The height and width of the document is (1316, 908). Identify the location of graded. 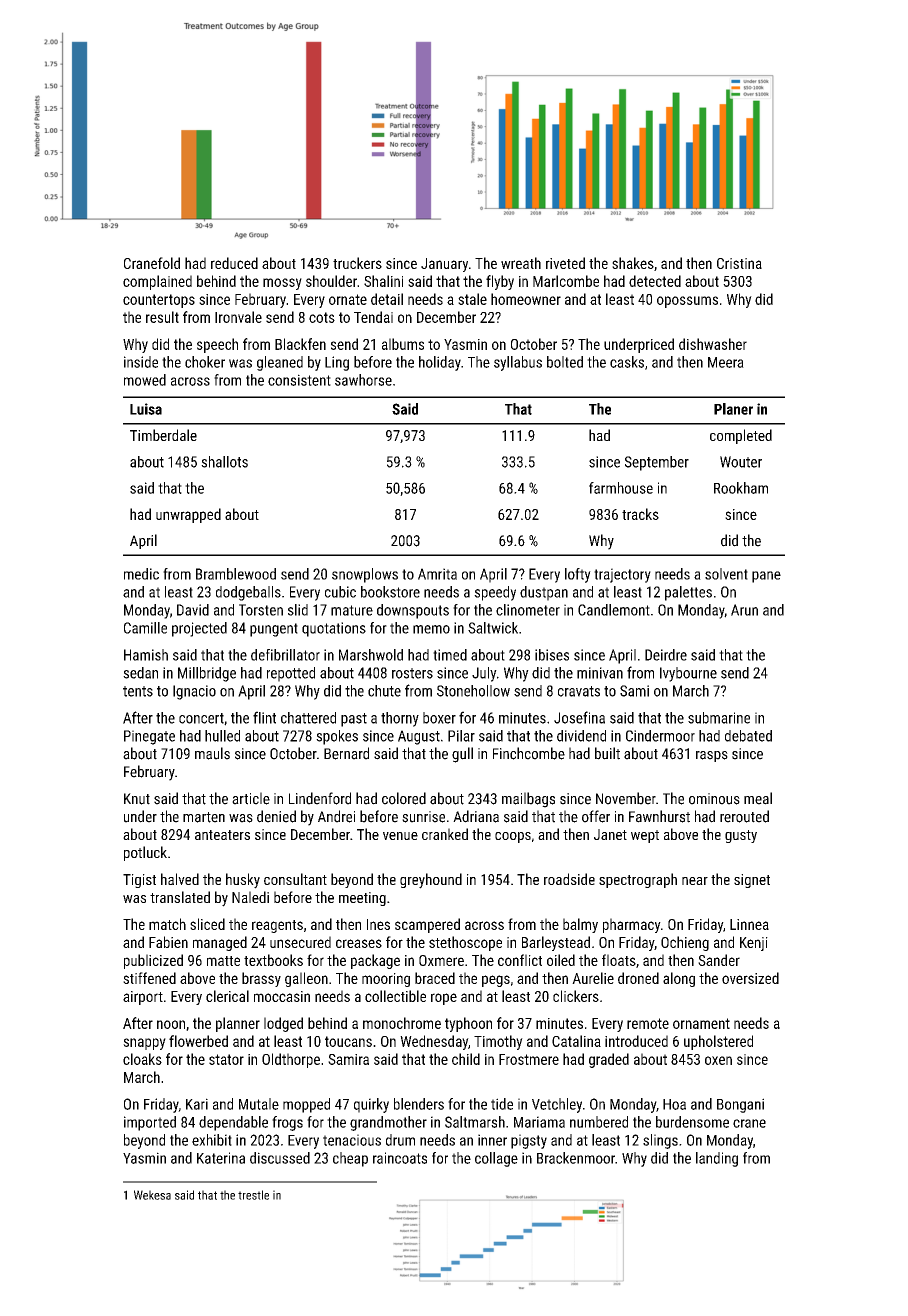
(609, 1060).
